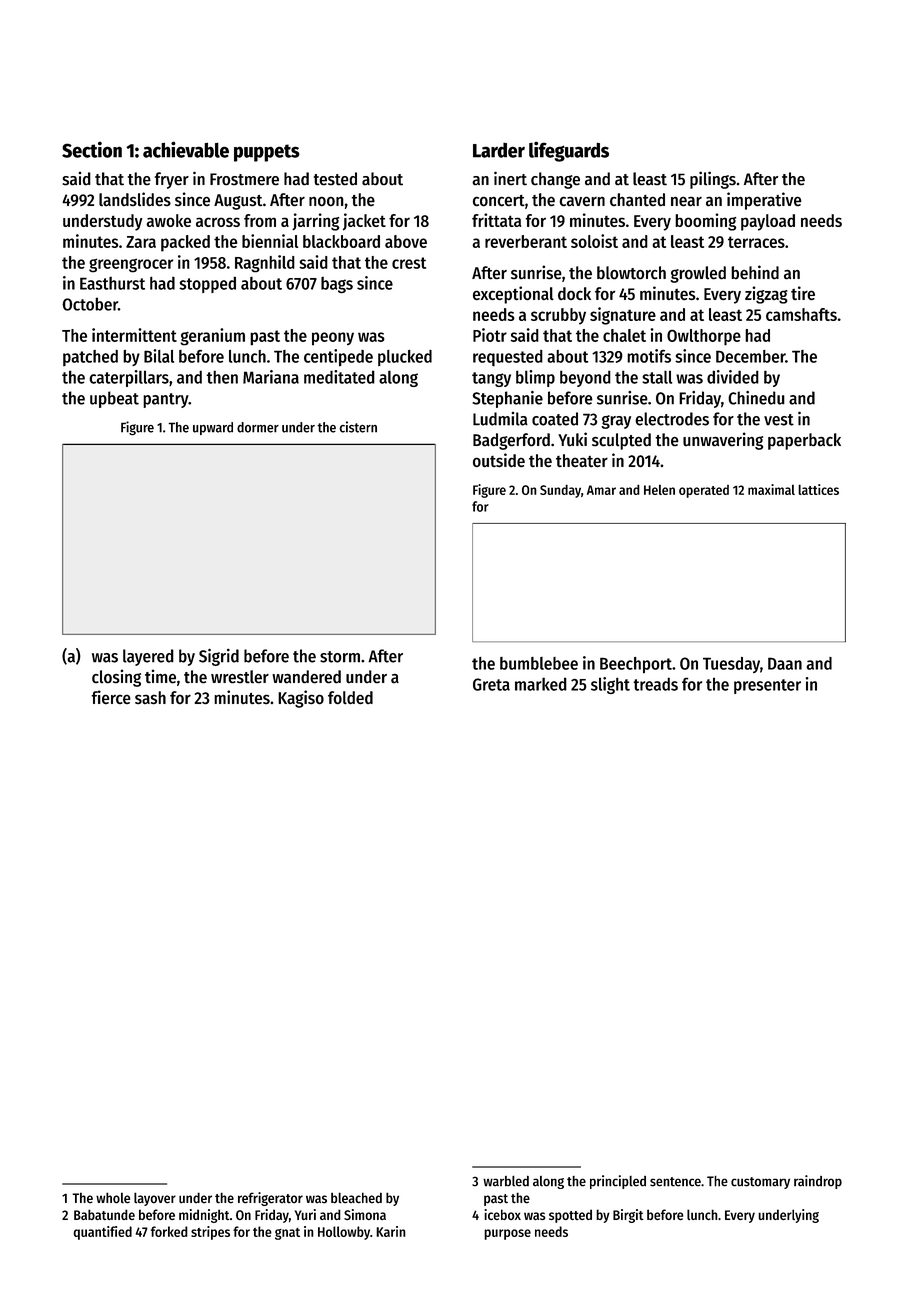 The width and height of the screenshot is (908, 1316). Describe the element at coordinates (499, 150) in the screenshot. I see `Larder` at that location.
